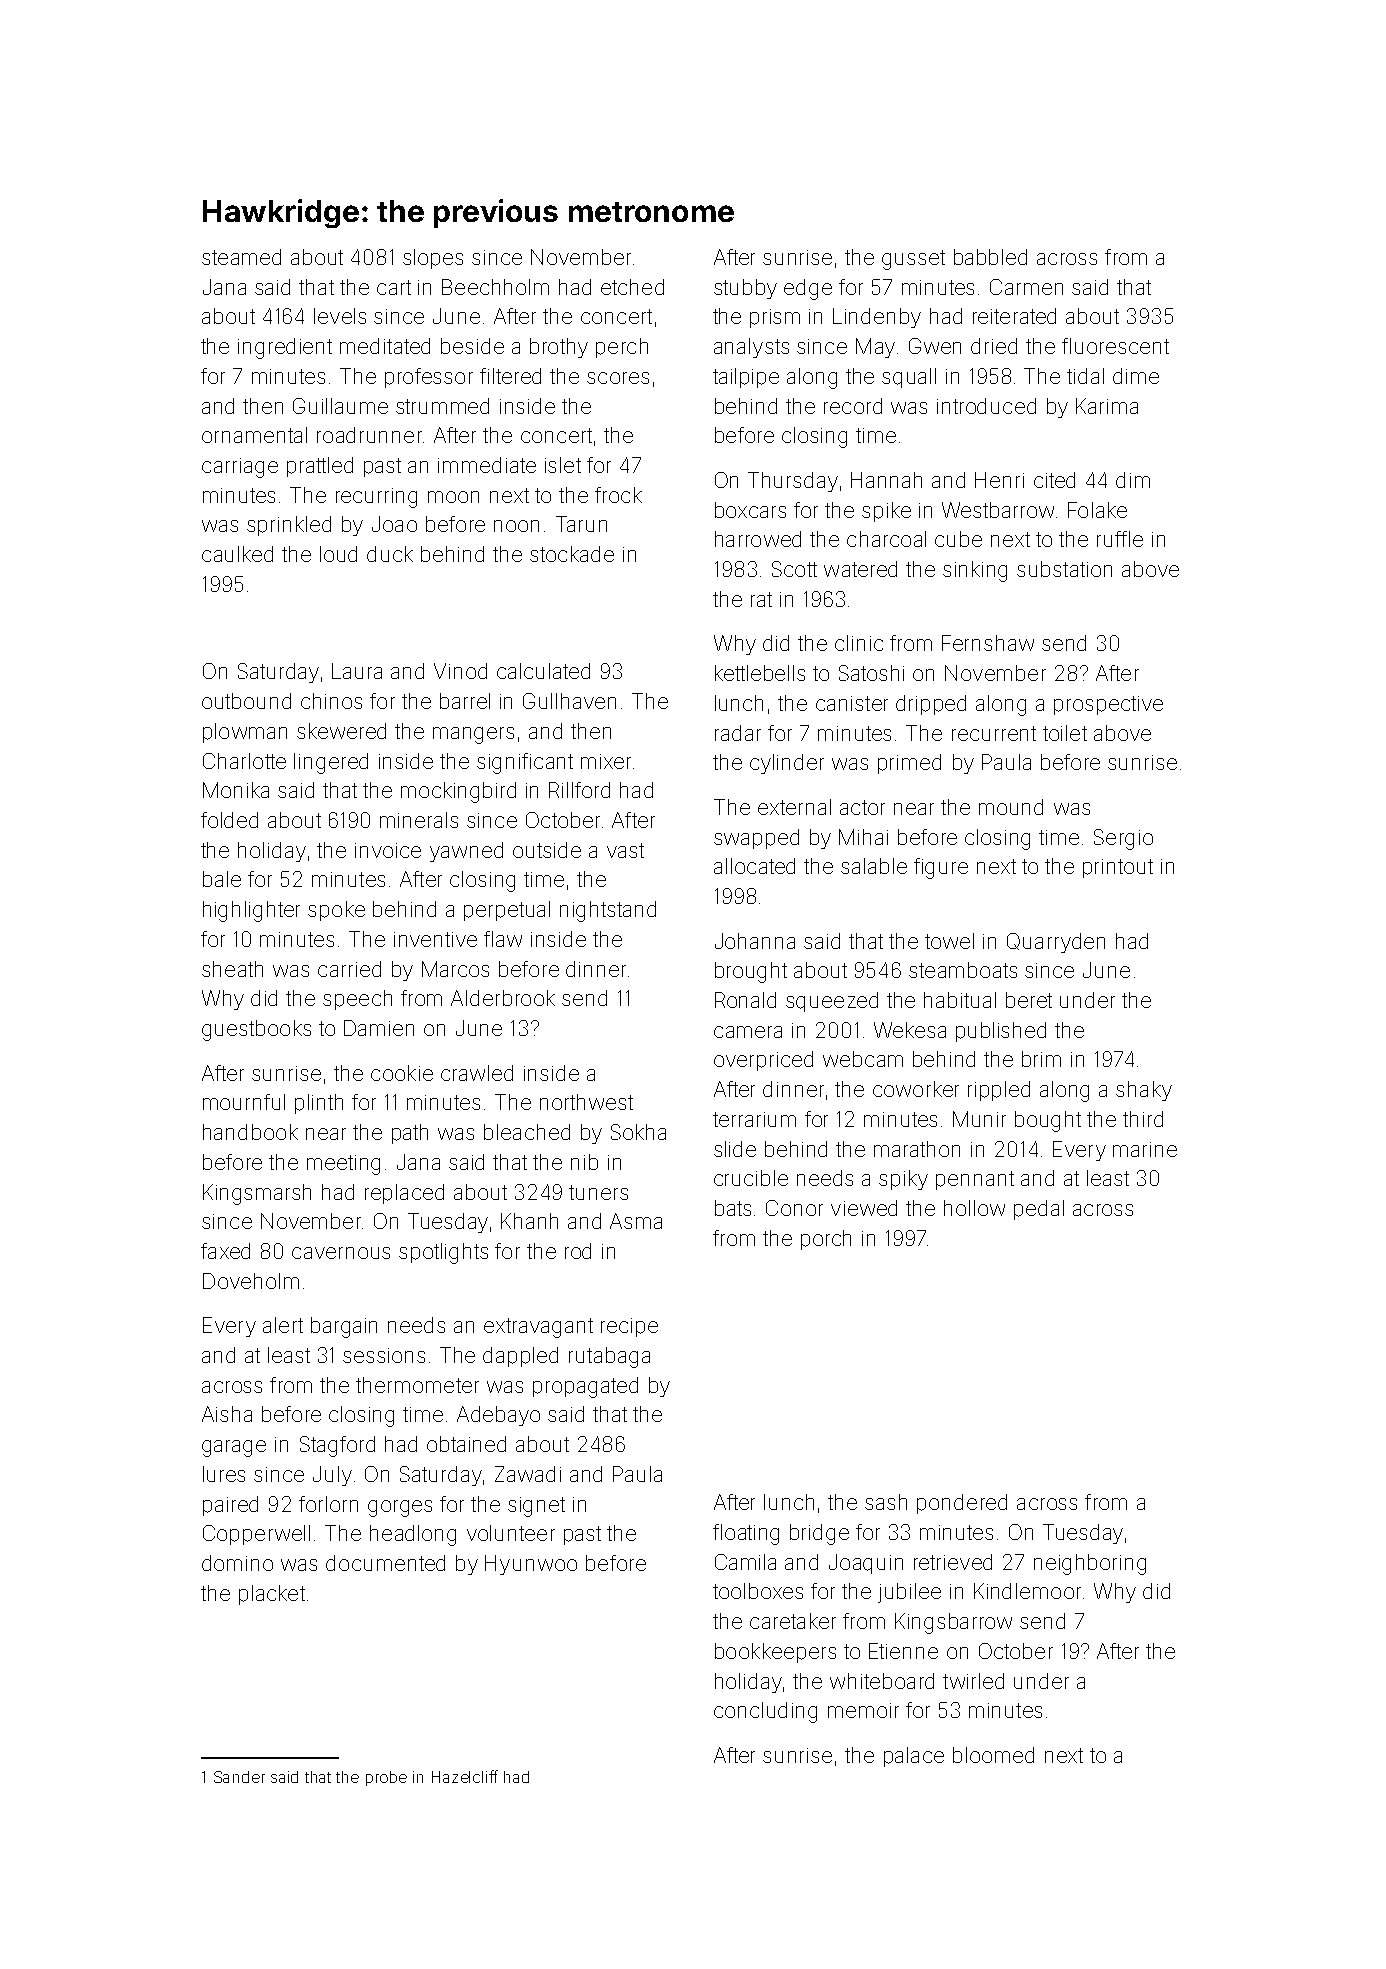 Image resolution: width=1386 pixels, height=1969 pixels. Describe the element at coordinates (244, 1102) in the document. I see `mournful` at that location.
